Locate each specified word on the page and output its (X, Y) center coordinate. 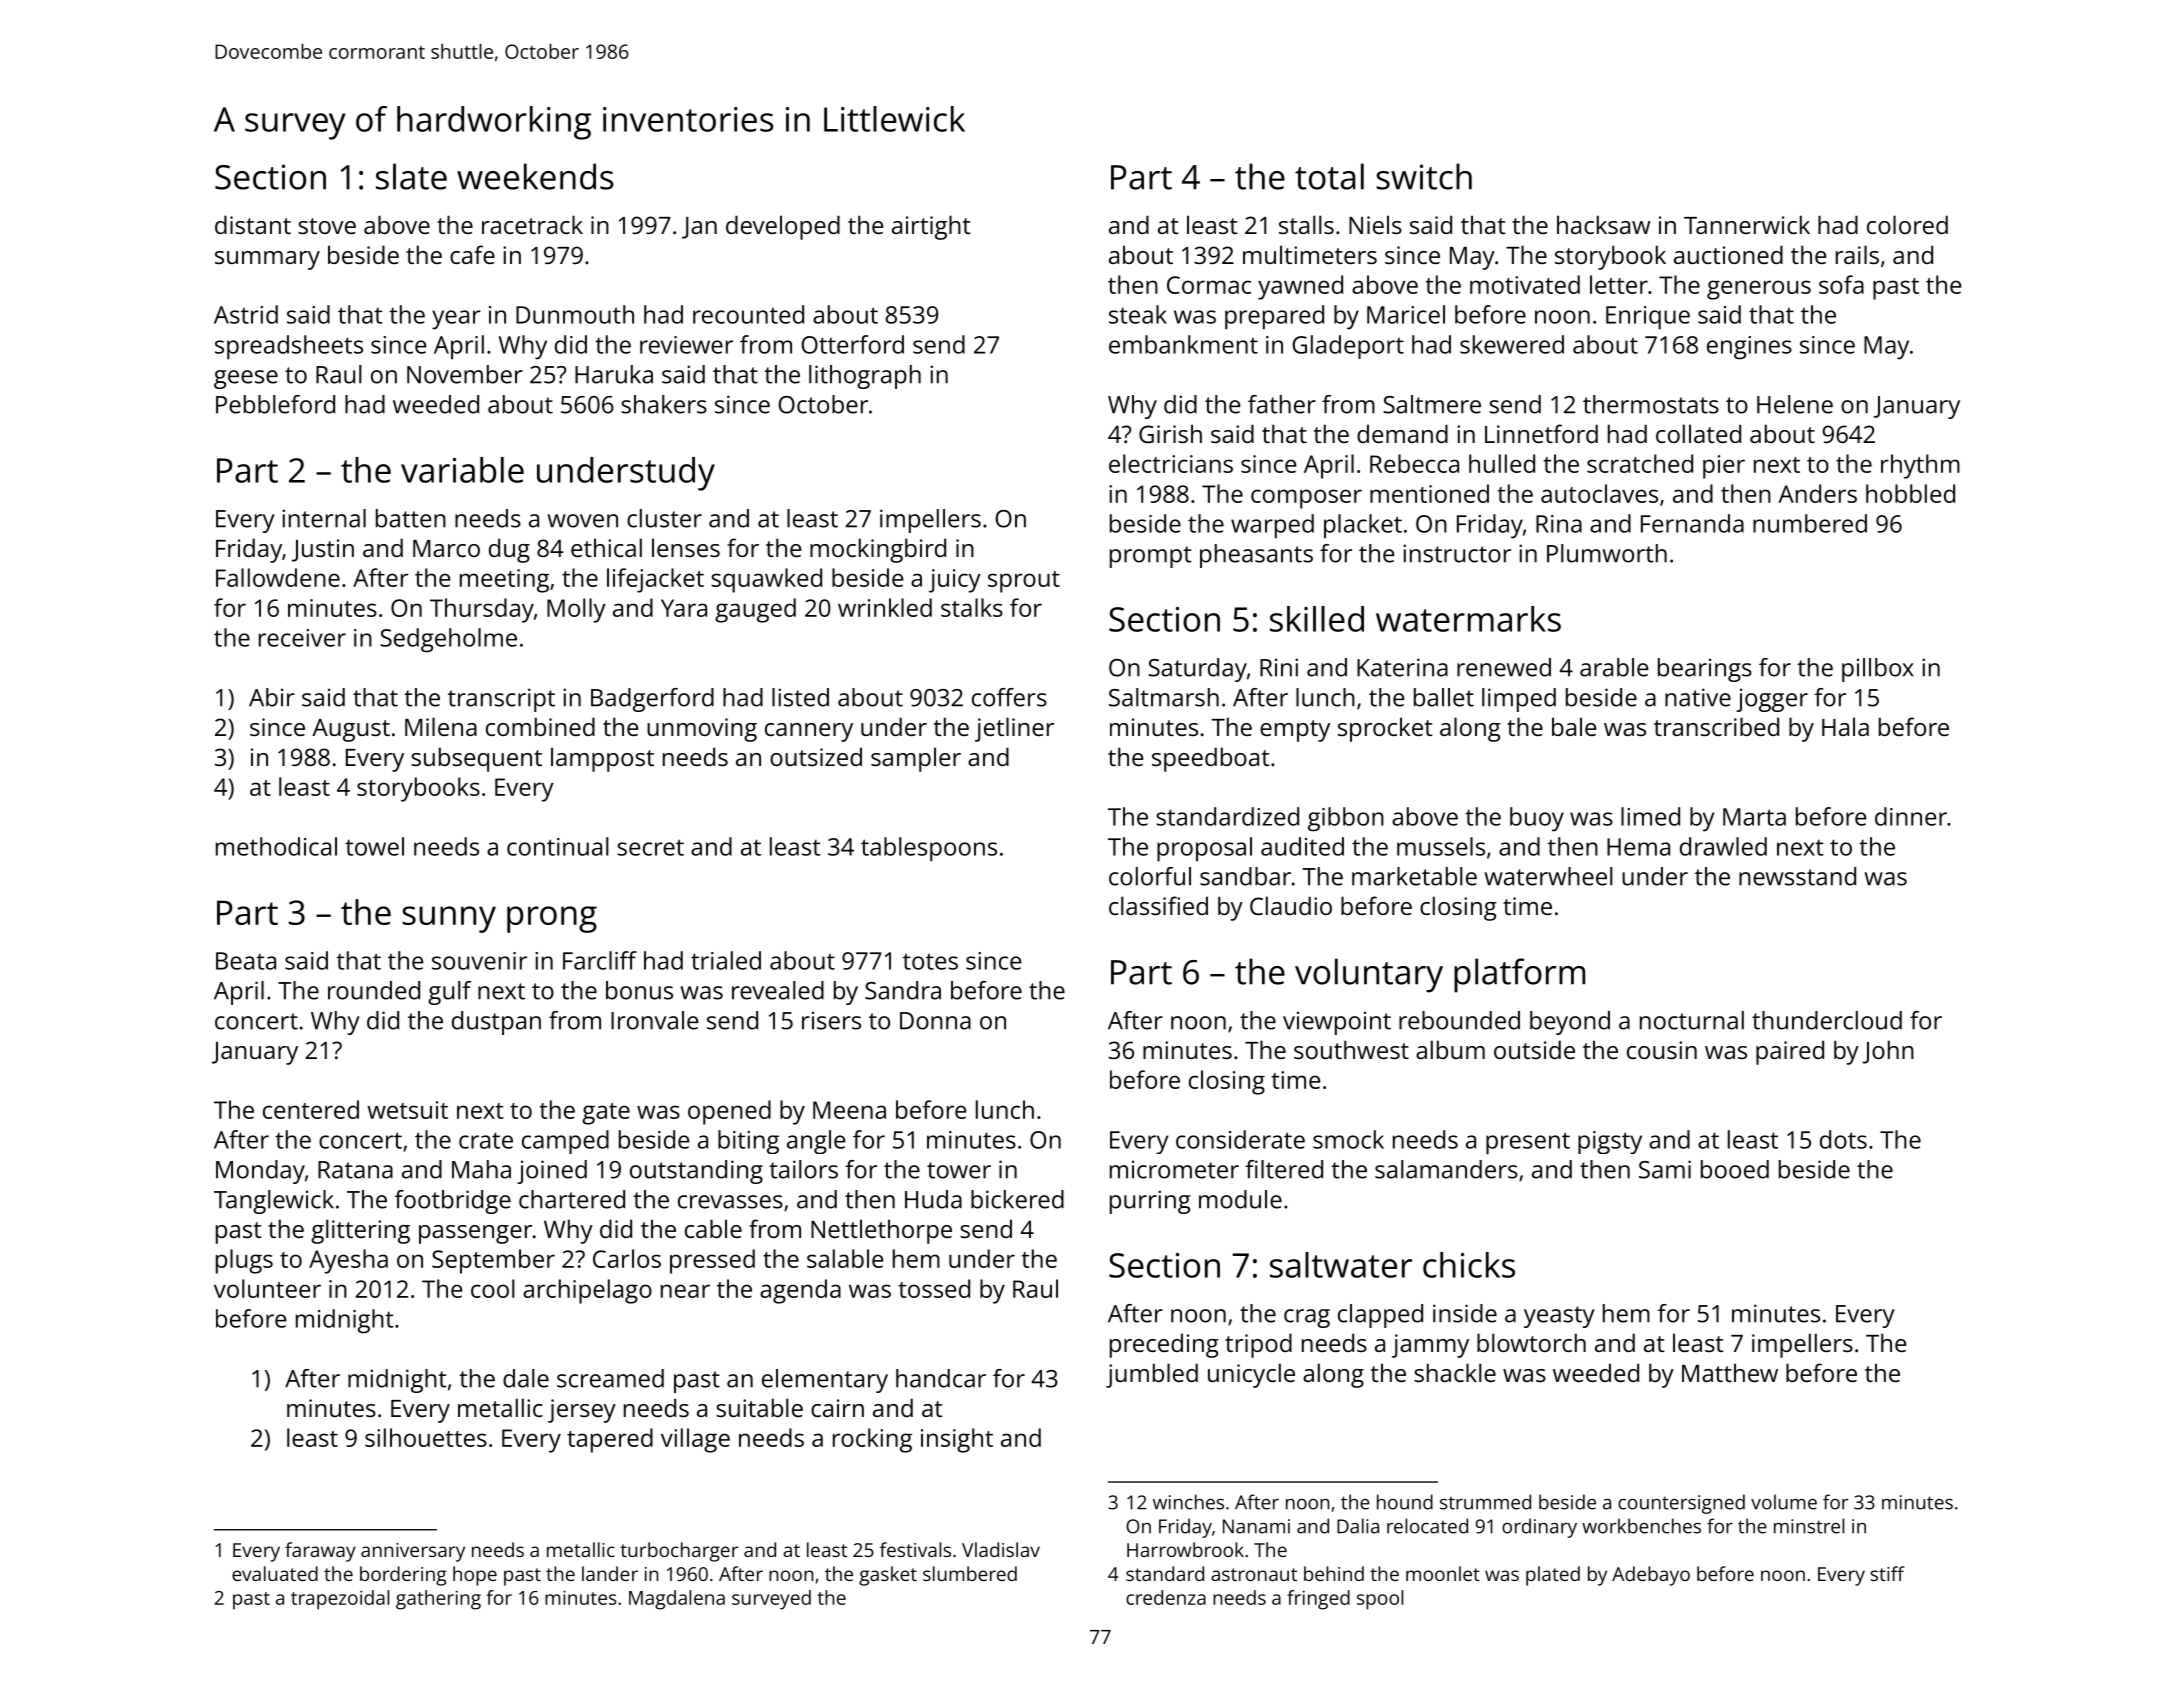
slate (411, 176)
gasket (888, 1576)
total (1329, 176)
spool (1380, 1600)
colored (1907, 224)
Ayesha (348, 1261)
